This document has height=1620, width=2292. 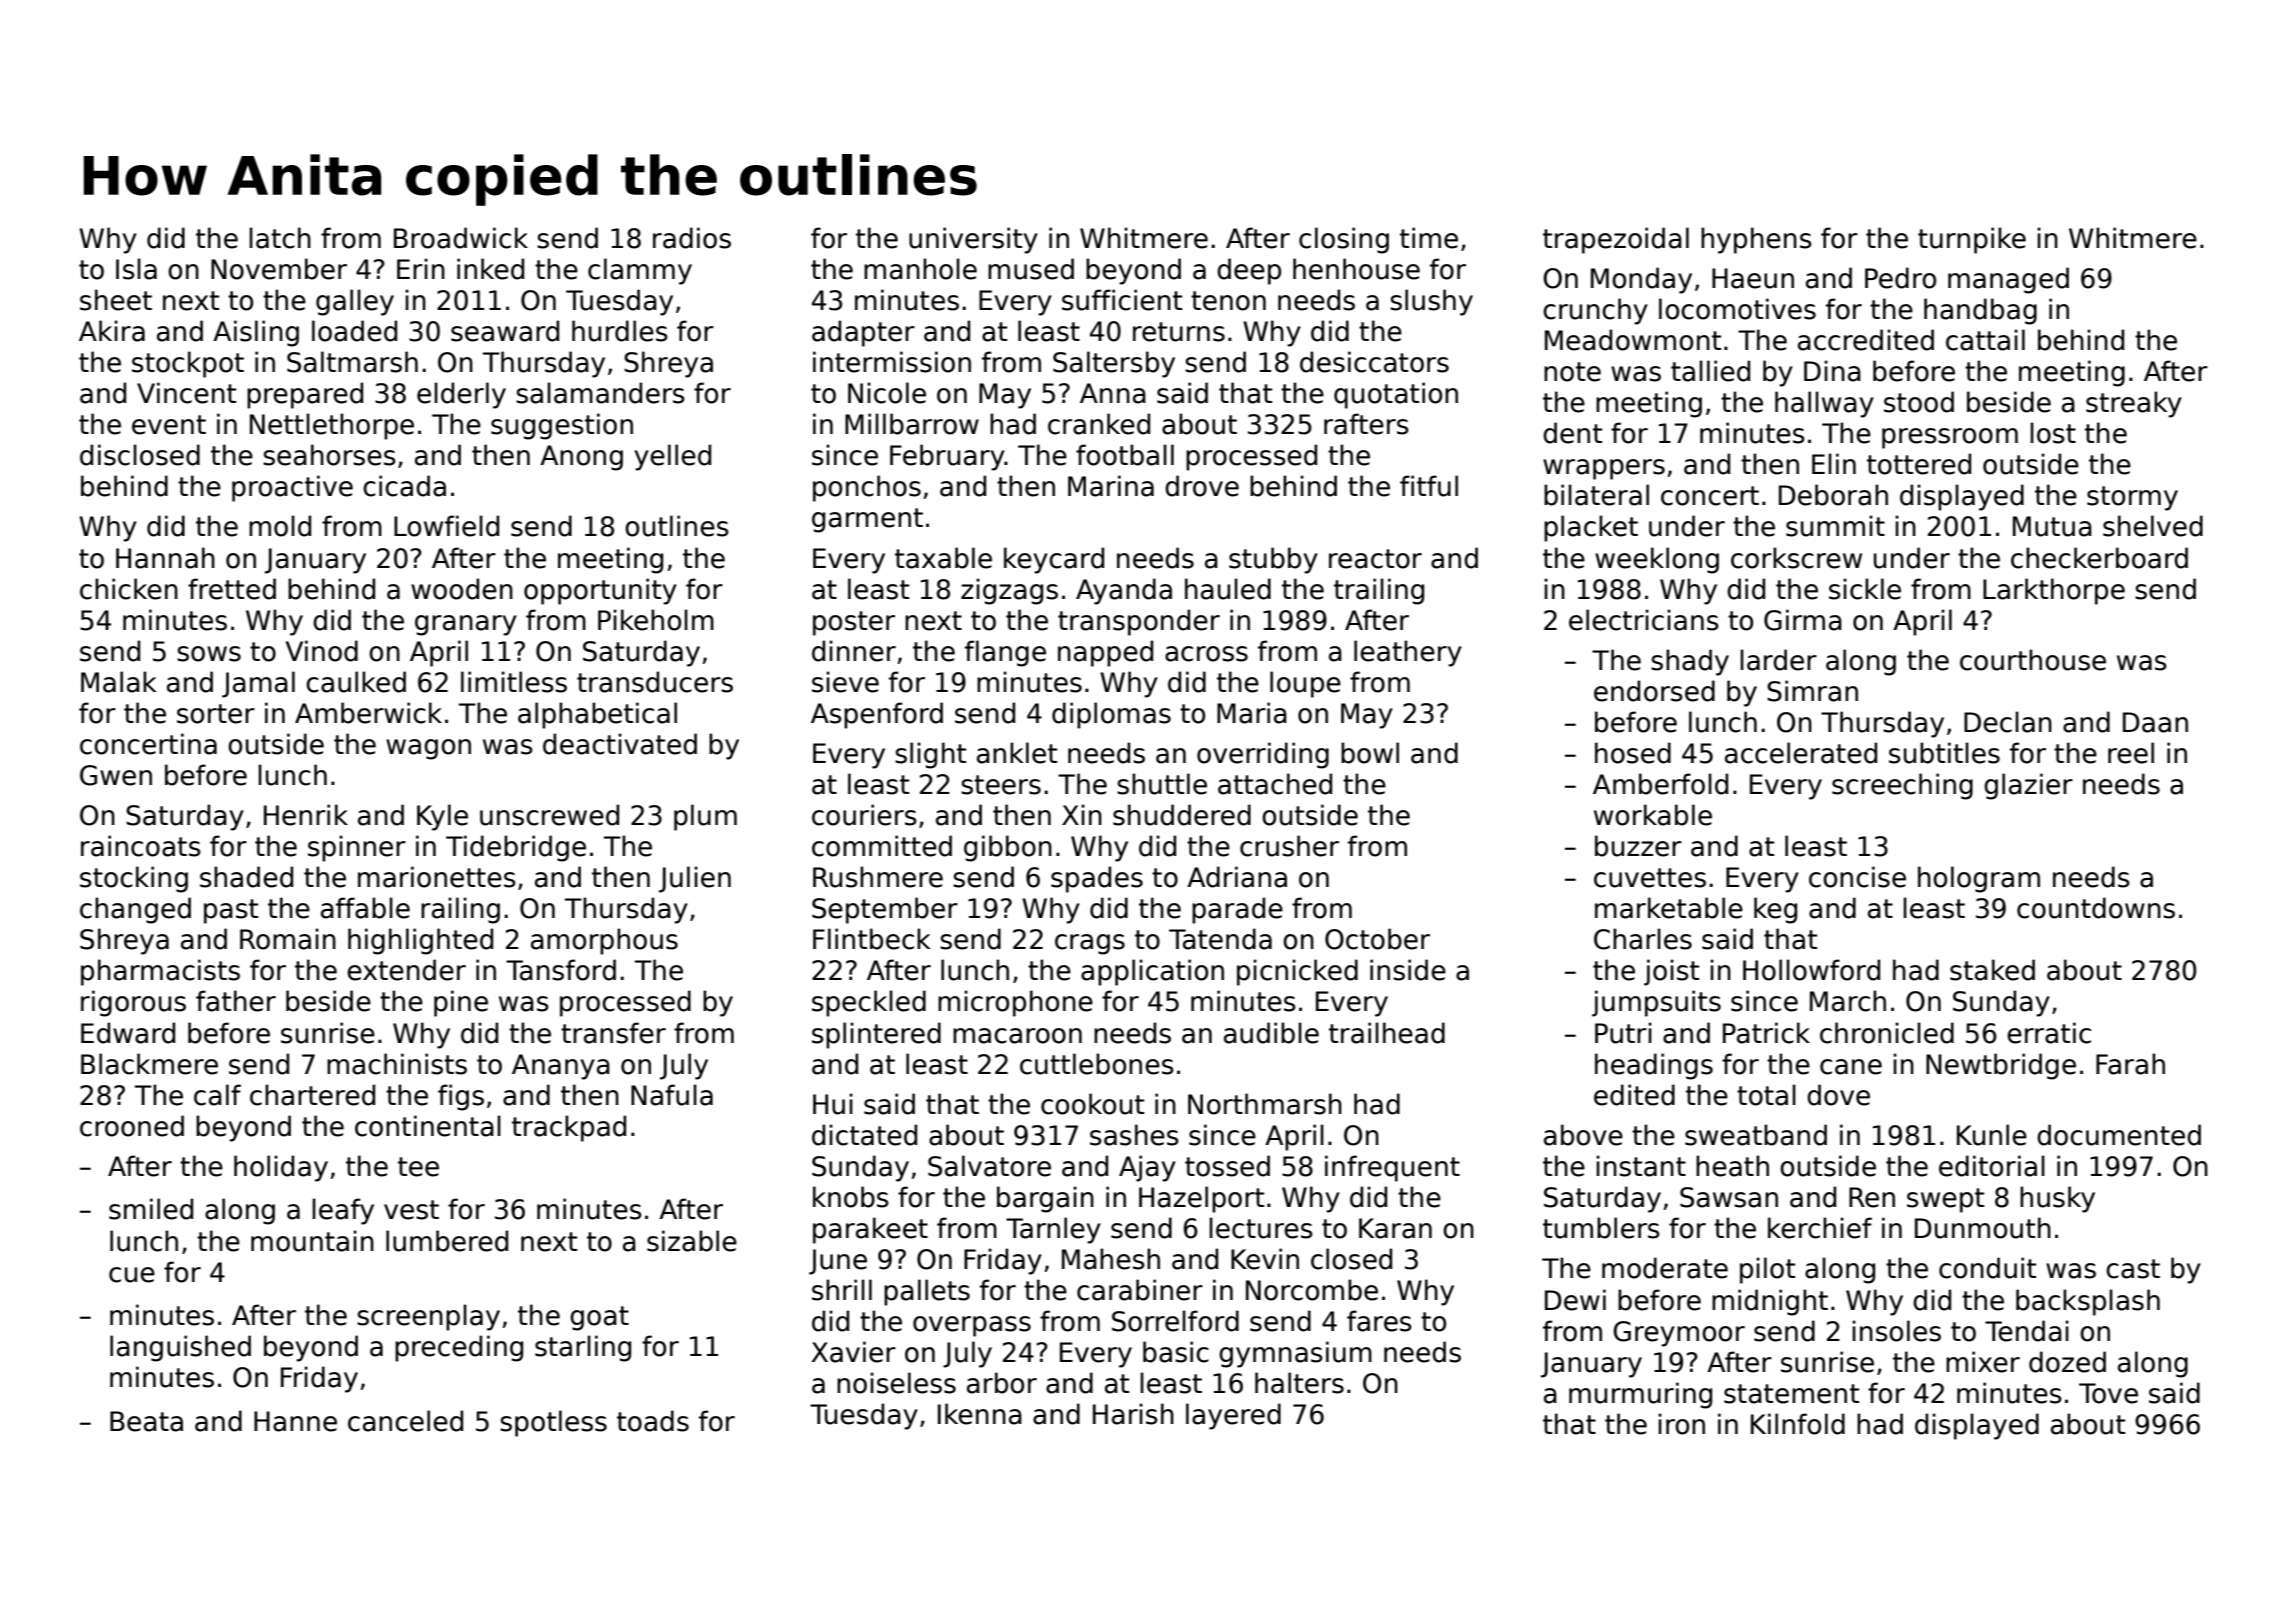 I want to click on radios, so click(x=692, y=238).
